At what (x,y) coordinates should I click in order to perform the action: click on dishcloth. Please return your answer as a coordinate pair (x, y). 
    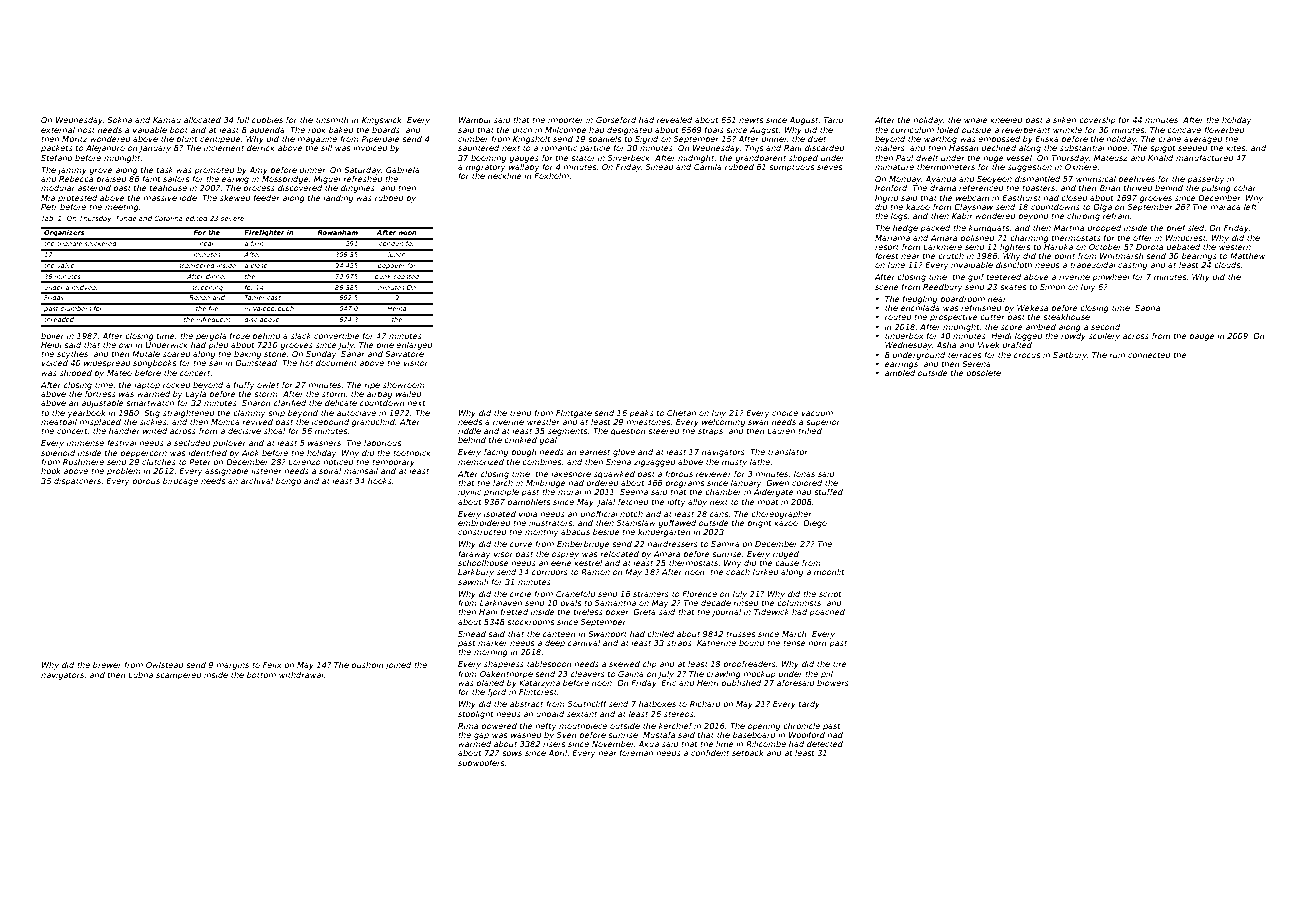
    Looking at the image, I should click on (1014, 265).
